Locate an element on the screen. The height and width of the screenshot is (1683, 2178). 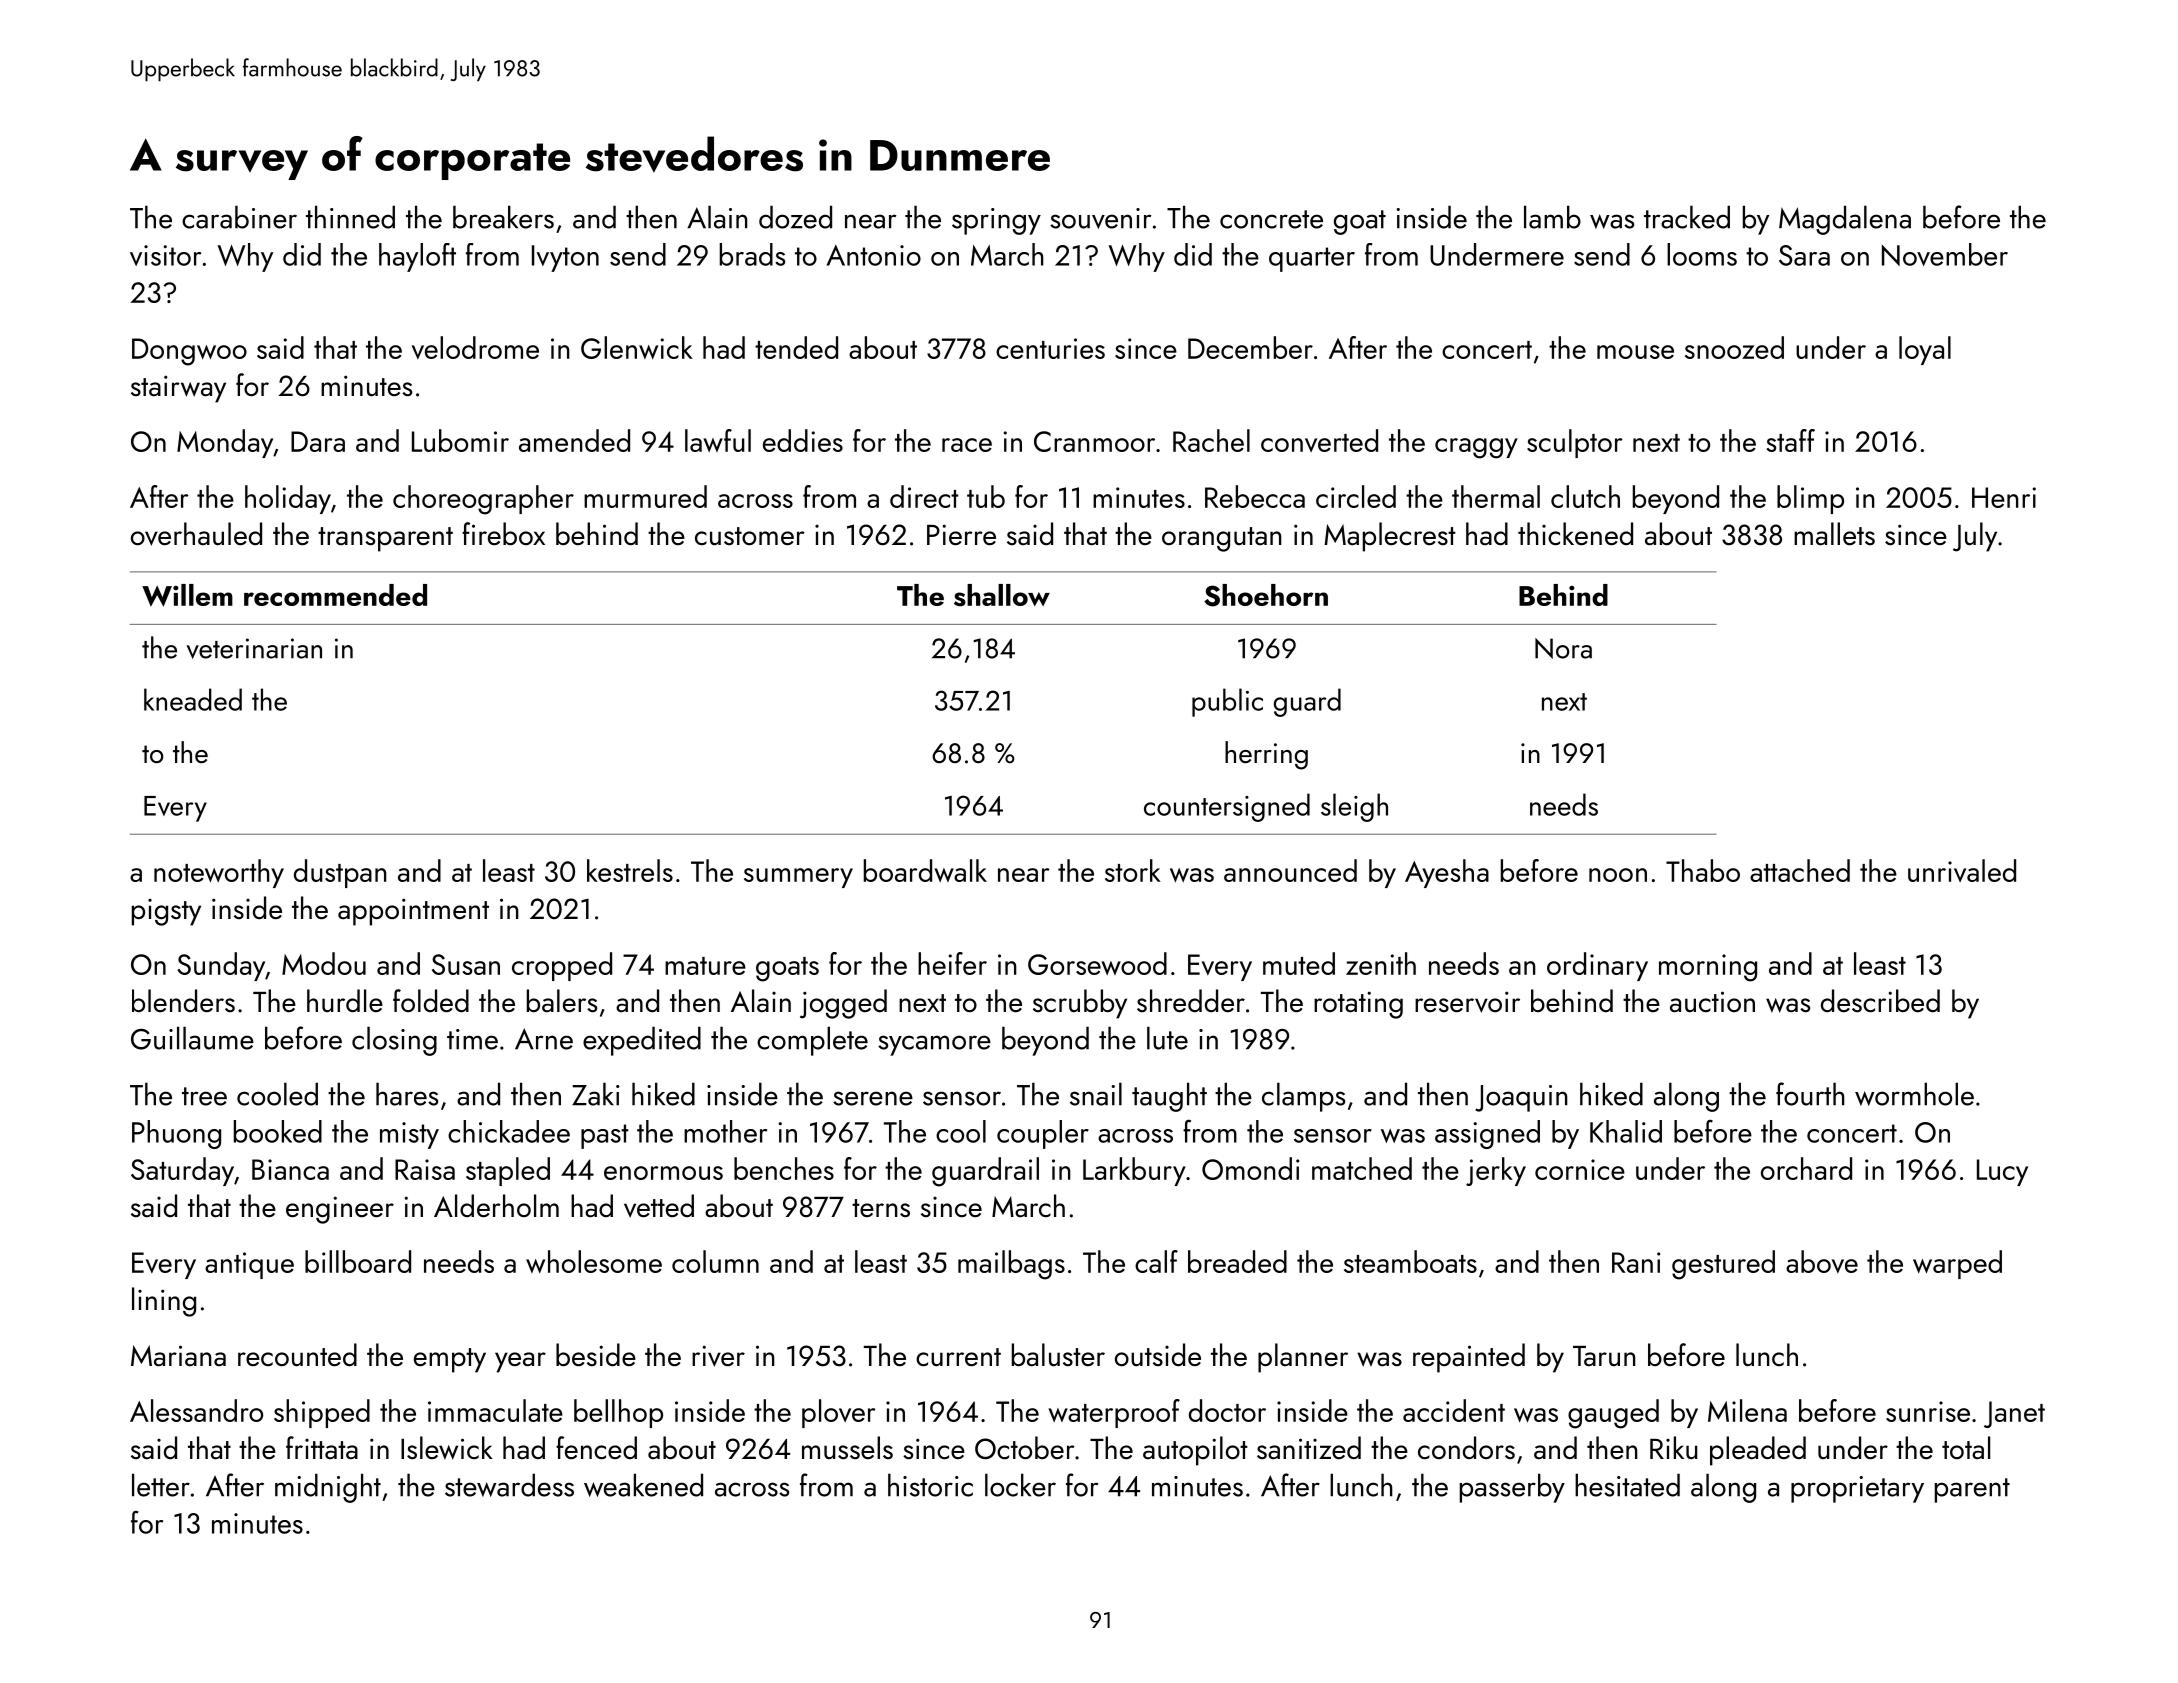
midnight is located at coordinates (328, 1488).
